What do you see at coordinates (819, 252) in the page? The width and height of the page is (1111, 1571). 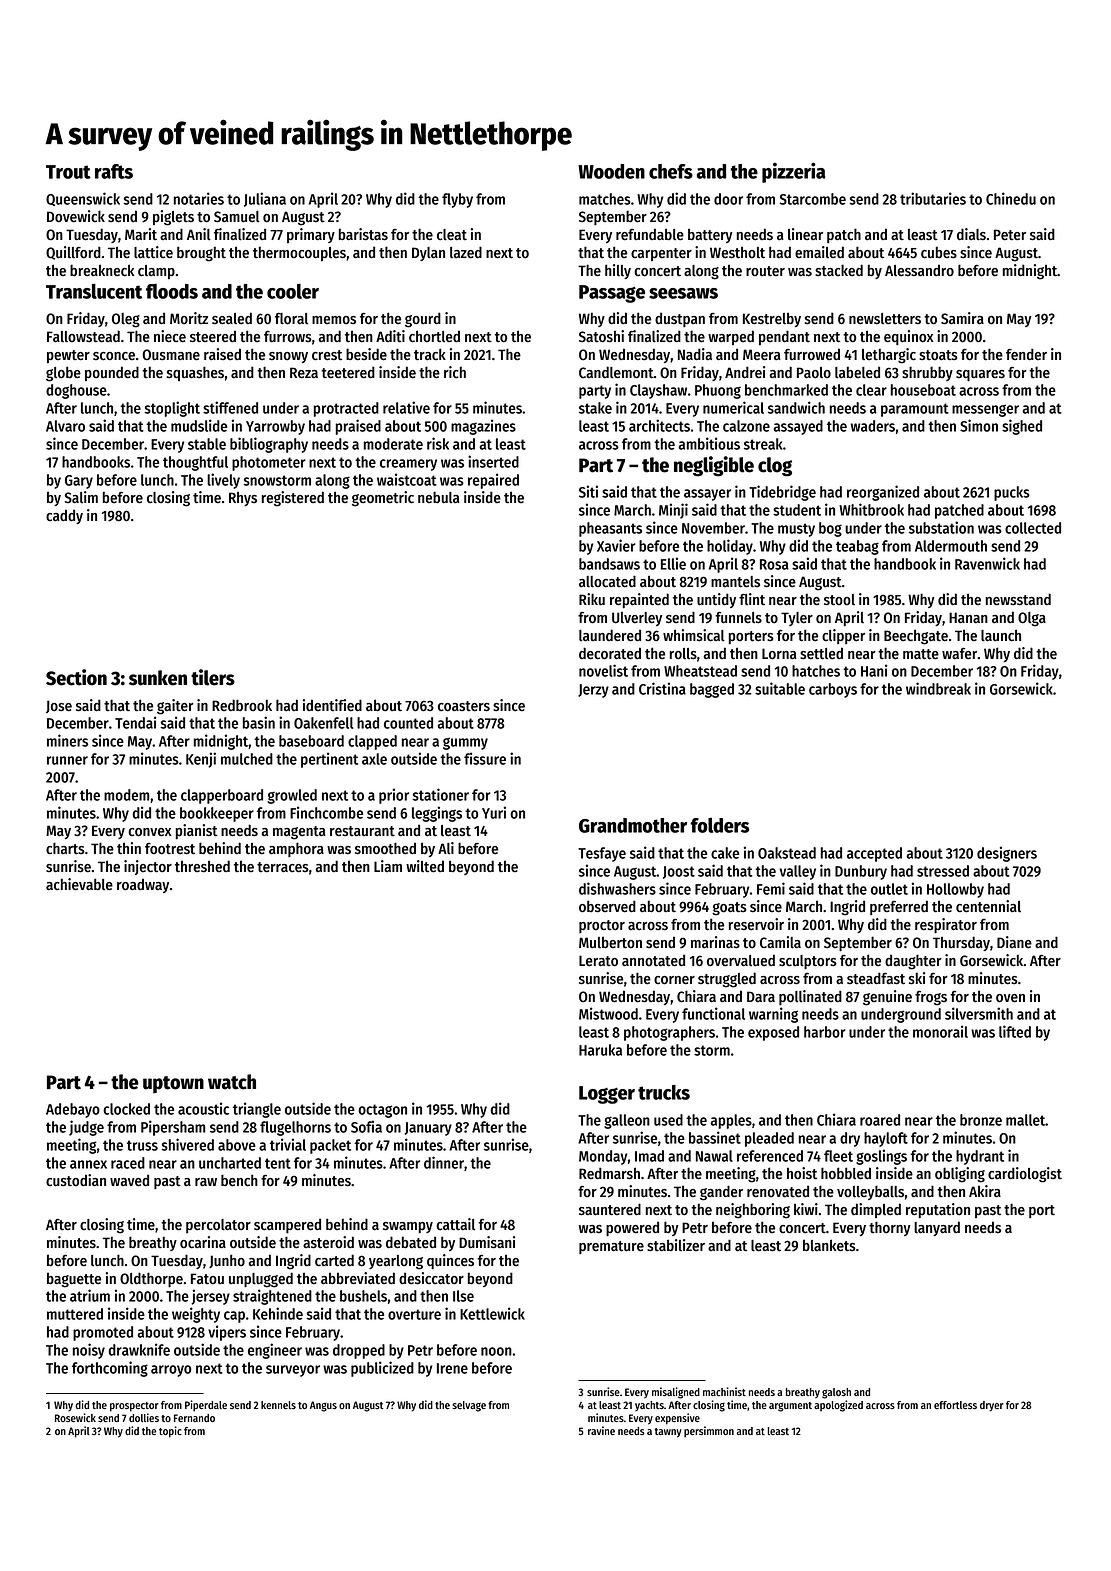 I see `emailed` at bounding box center [819, 252].
